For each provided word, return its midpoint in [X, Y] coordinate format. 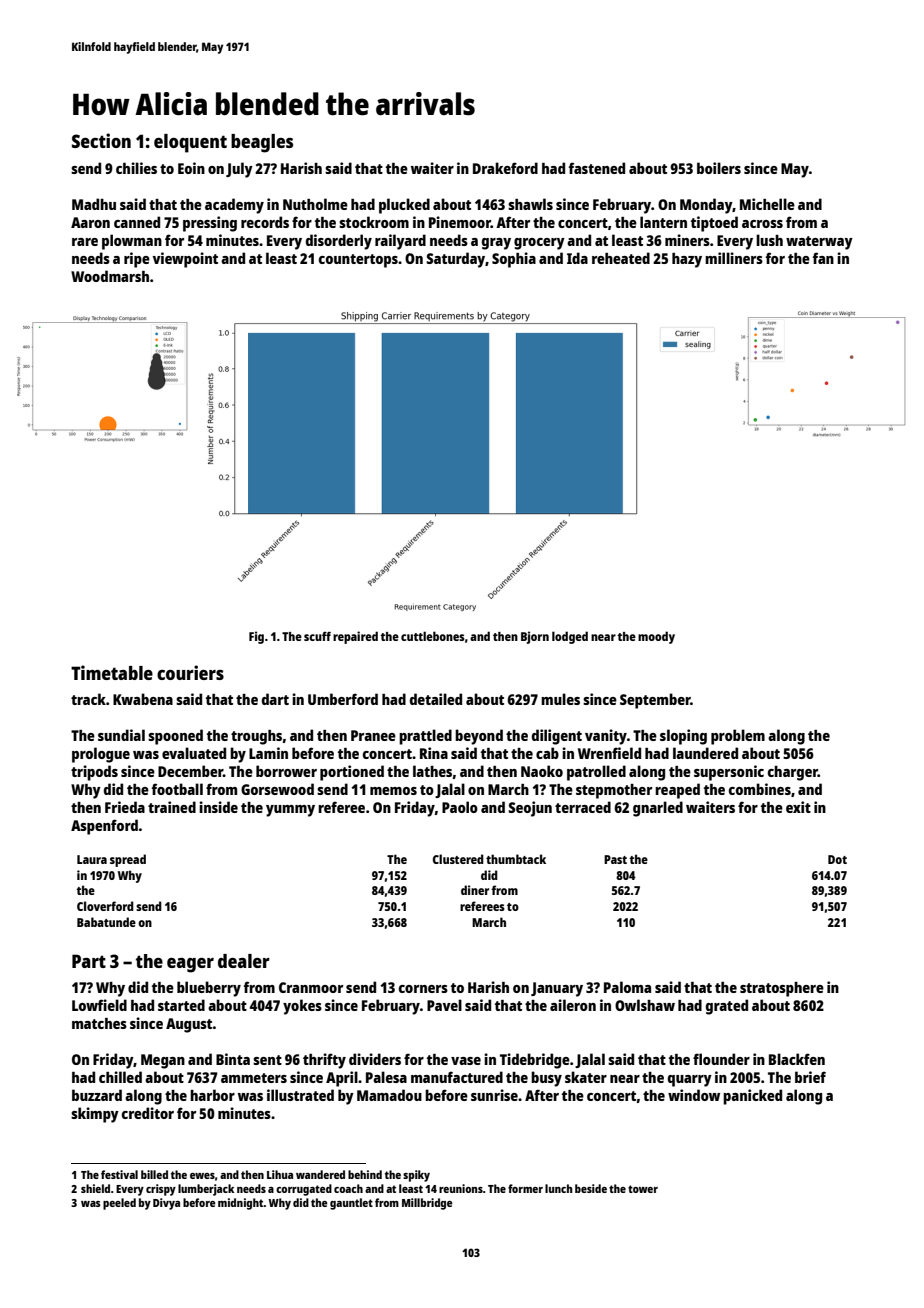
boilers [719, 168]
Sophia [514, 260]
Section [101, 140]
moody [656, 637]
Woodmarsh [110, 276]
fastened [597, 168]
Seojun [530, 809]
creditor [148, 1113]
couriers [190, 672]
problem [738, 737]
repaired [355, 637]
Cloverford [105, 906]
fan [823, 258]
